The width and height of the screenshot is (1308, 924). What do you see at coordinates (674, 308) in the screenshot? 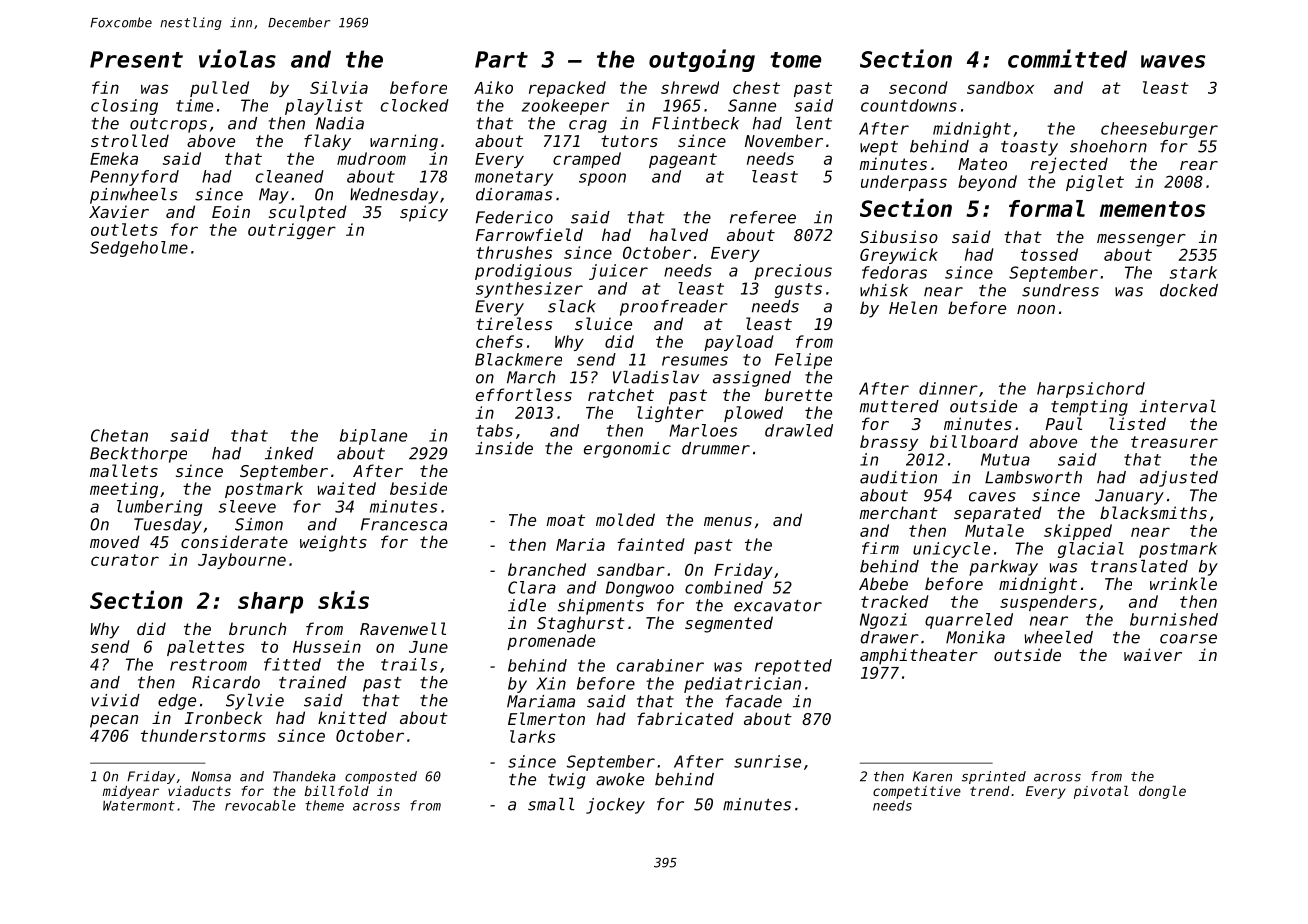
I see `proofreader` at bounding box center [674, 308].
